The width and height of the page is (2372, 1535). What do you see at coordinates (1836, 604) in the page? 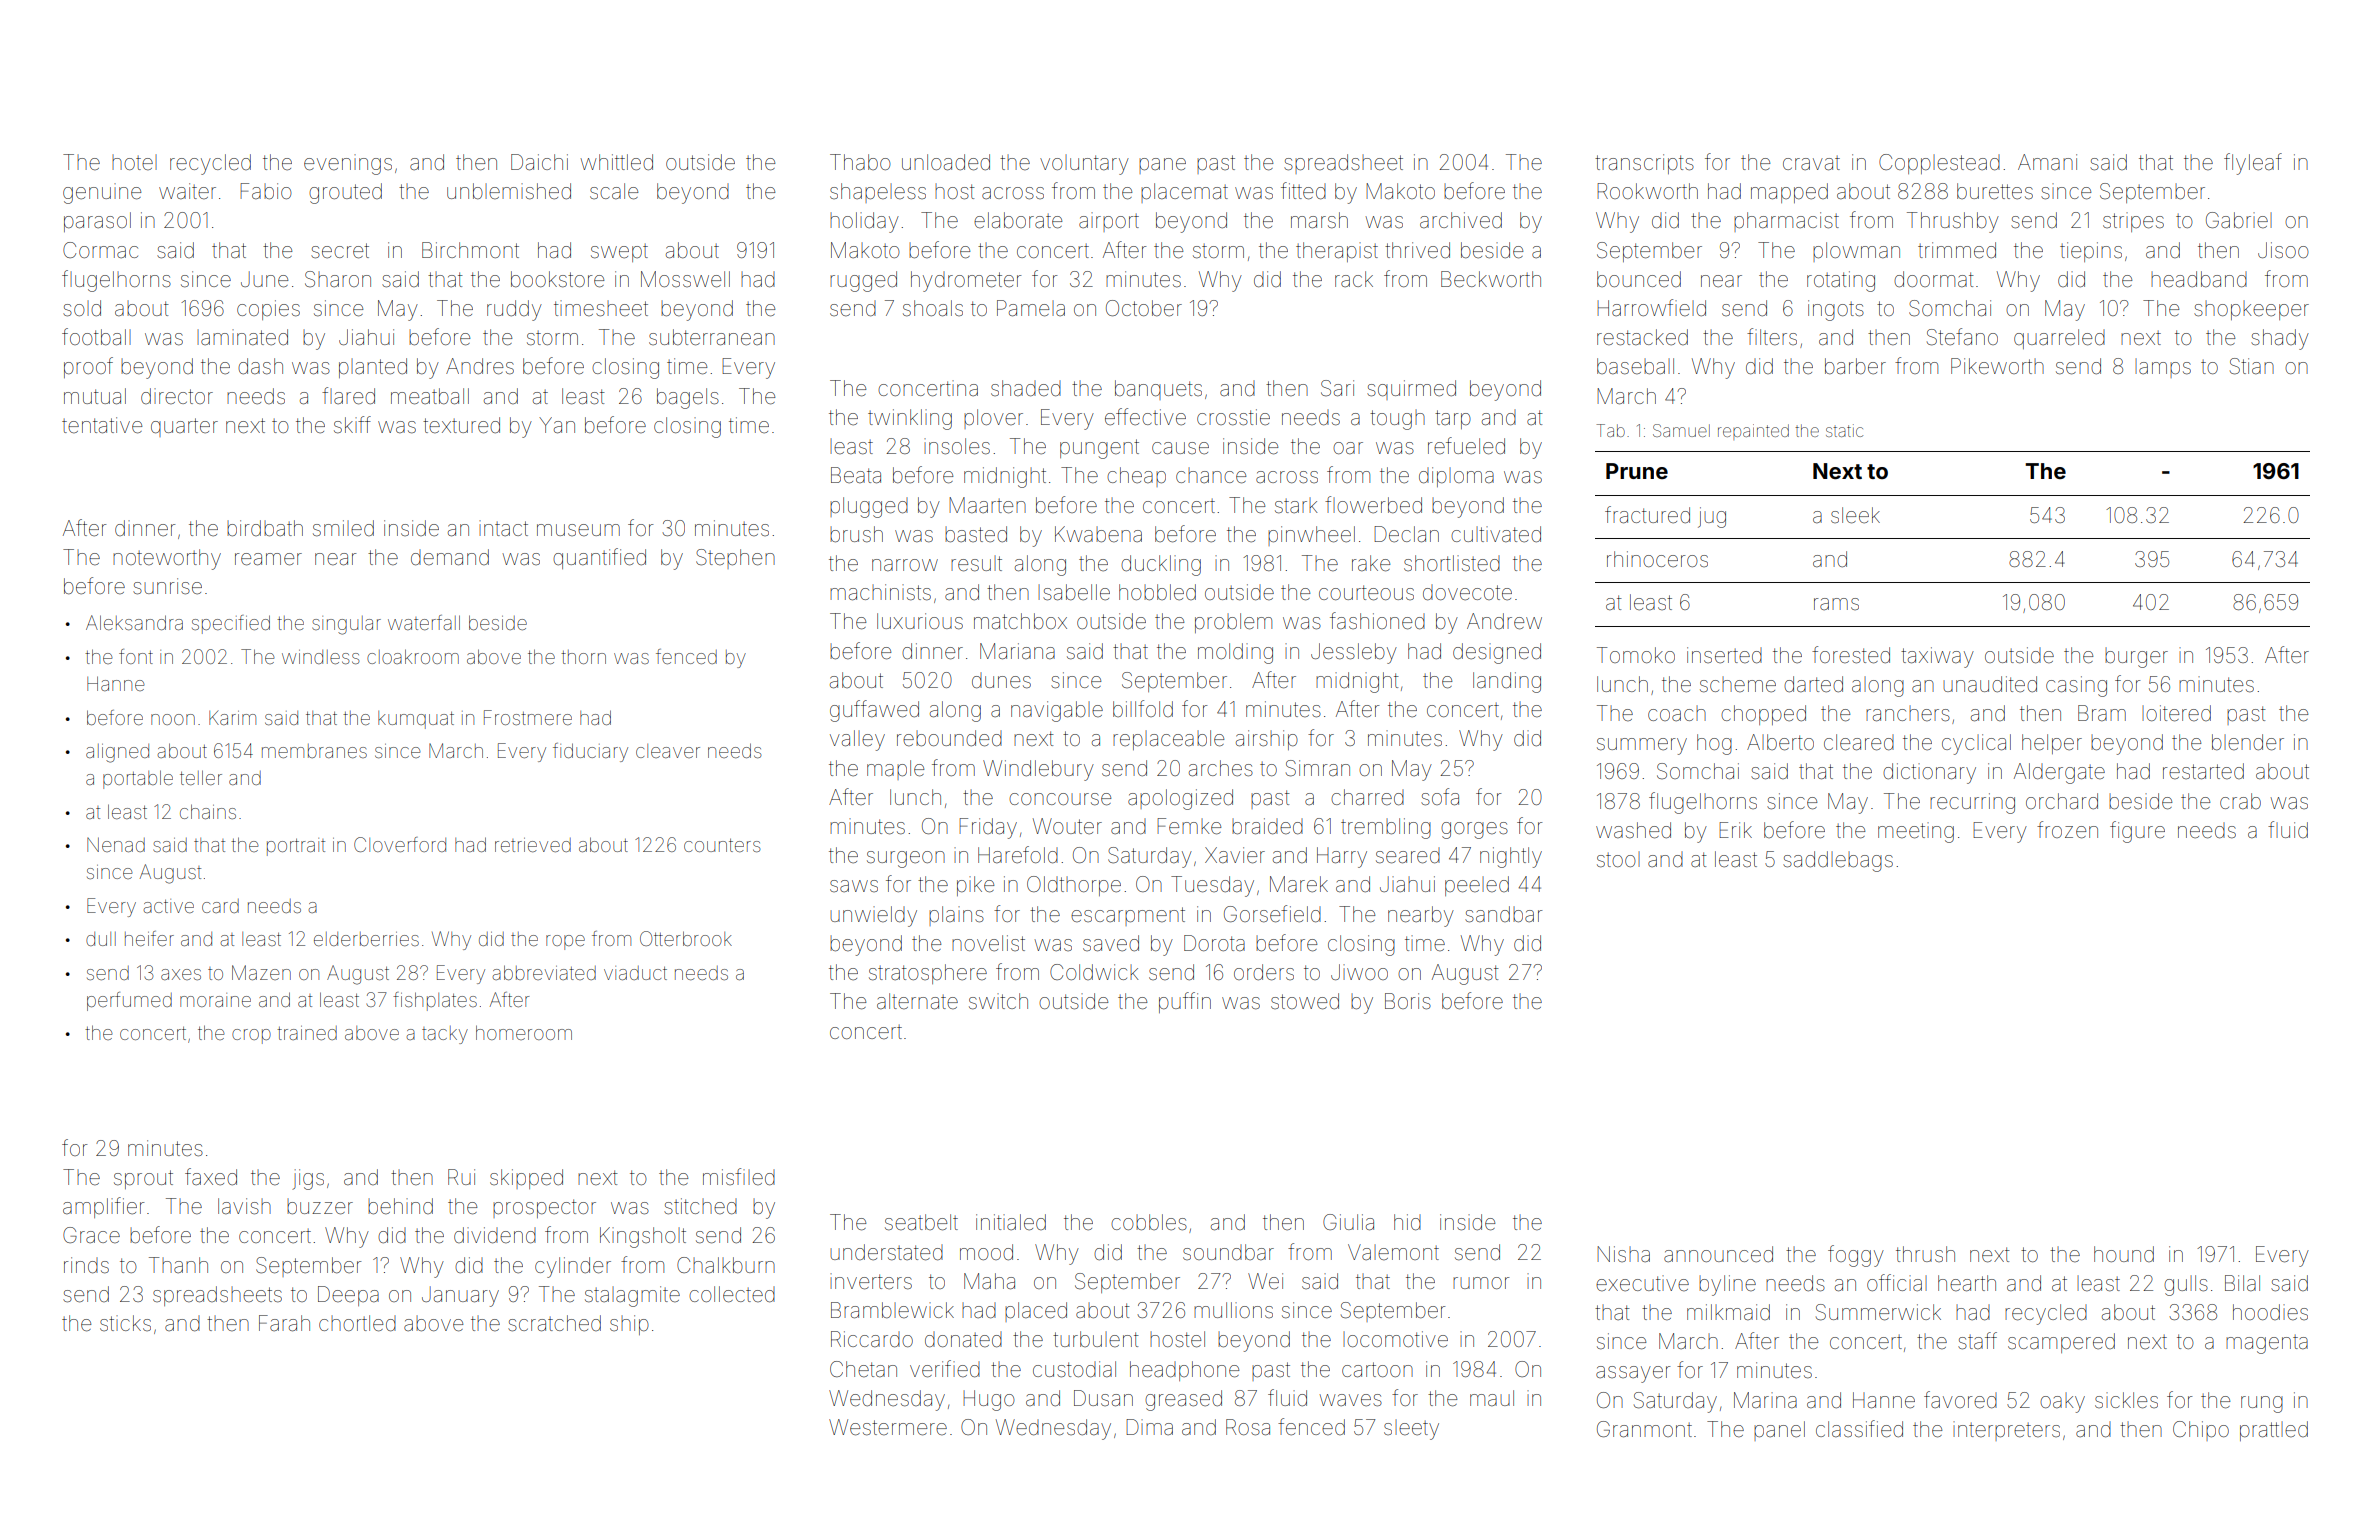
I see `rams` at bounding box center [1836, 604].
